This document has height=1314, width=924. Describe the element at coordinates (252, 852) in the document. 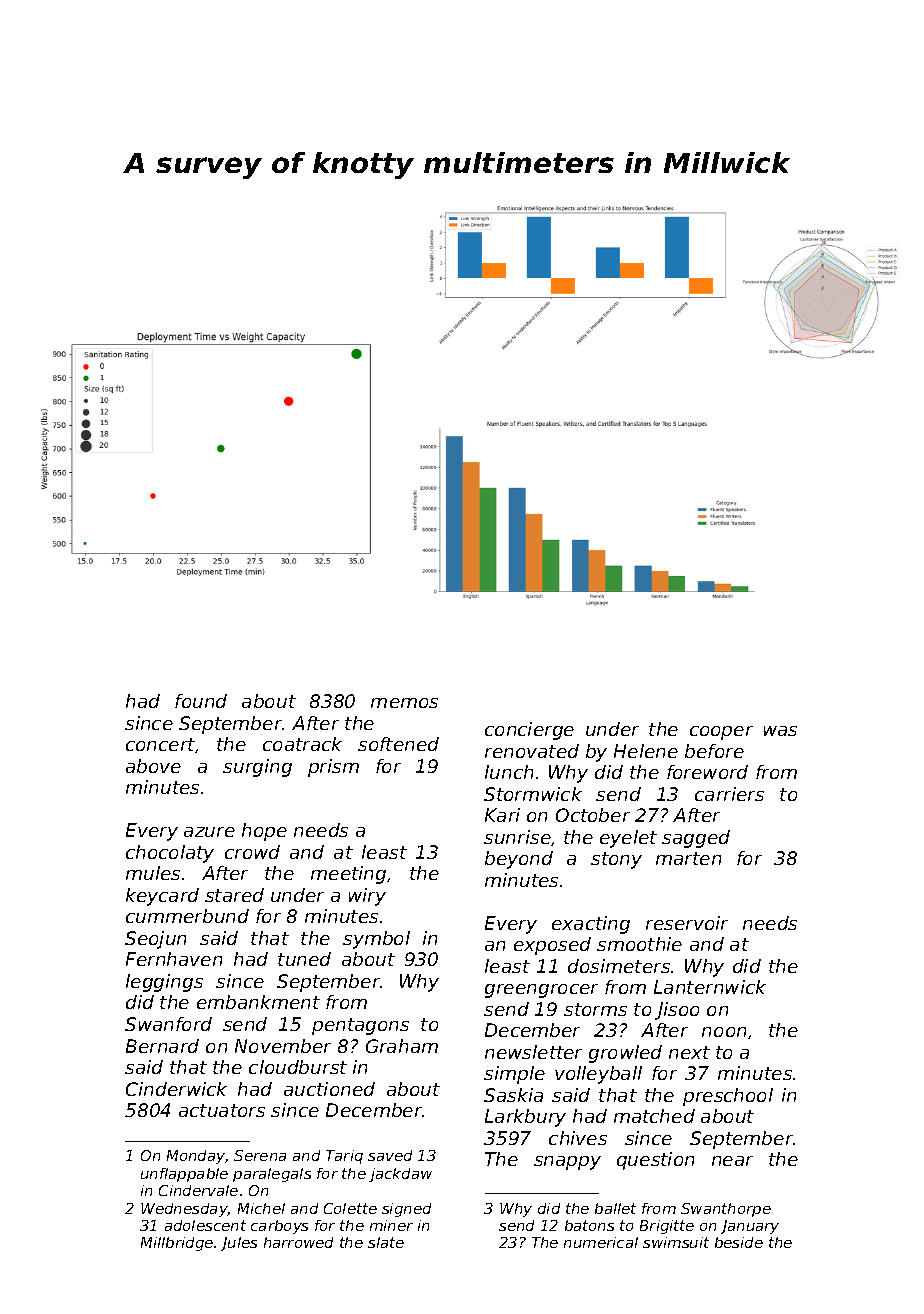

I see `crowd` at that location.
